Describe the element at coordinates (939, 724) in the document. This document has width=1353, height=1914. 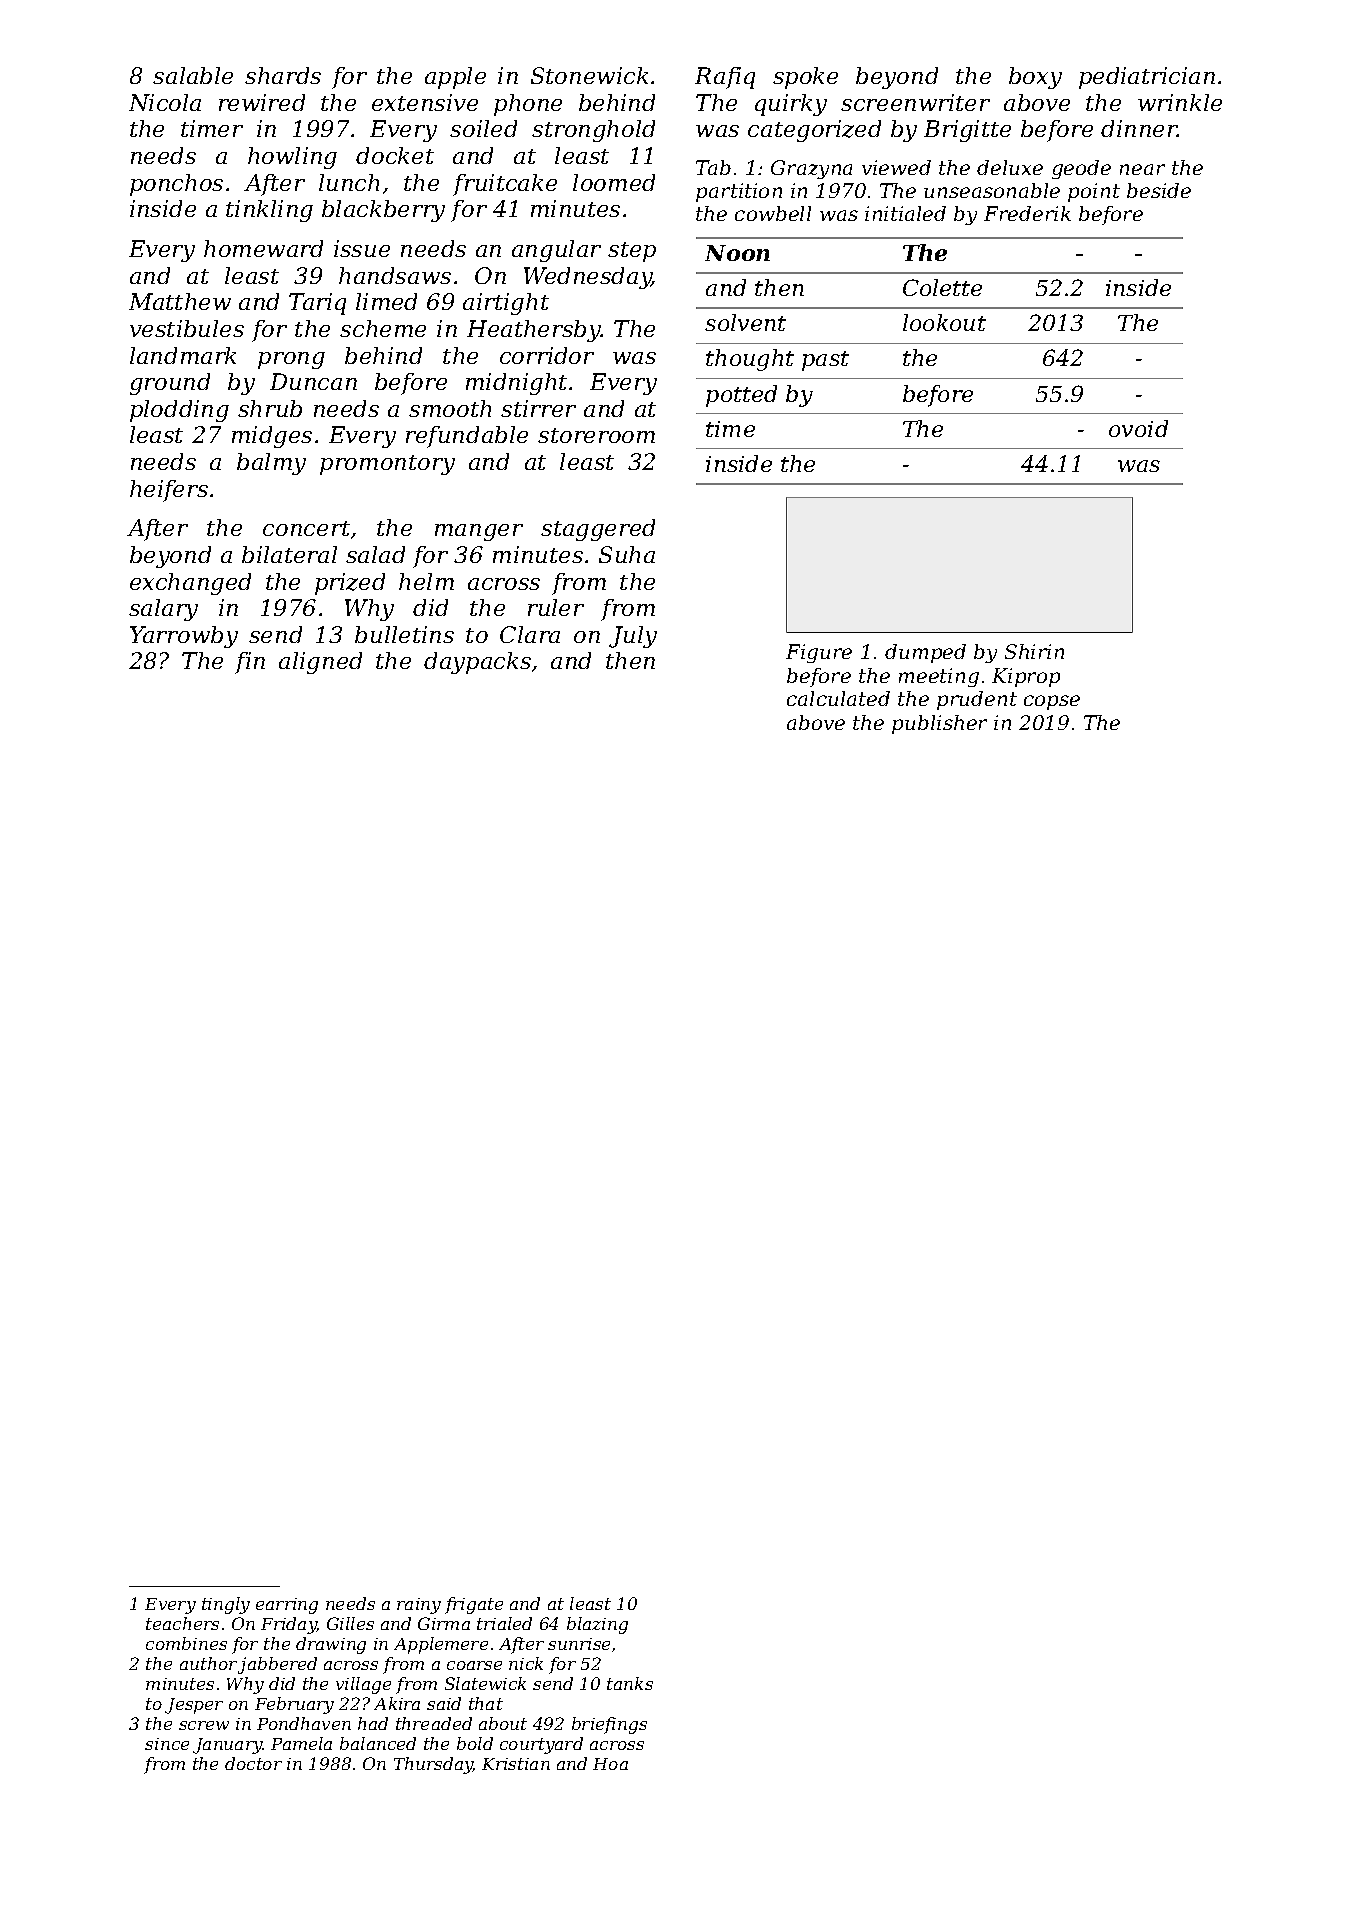
I see `publisher` at that location.
